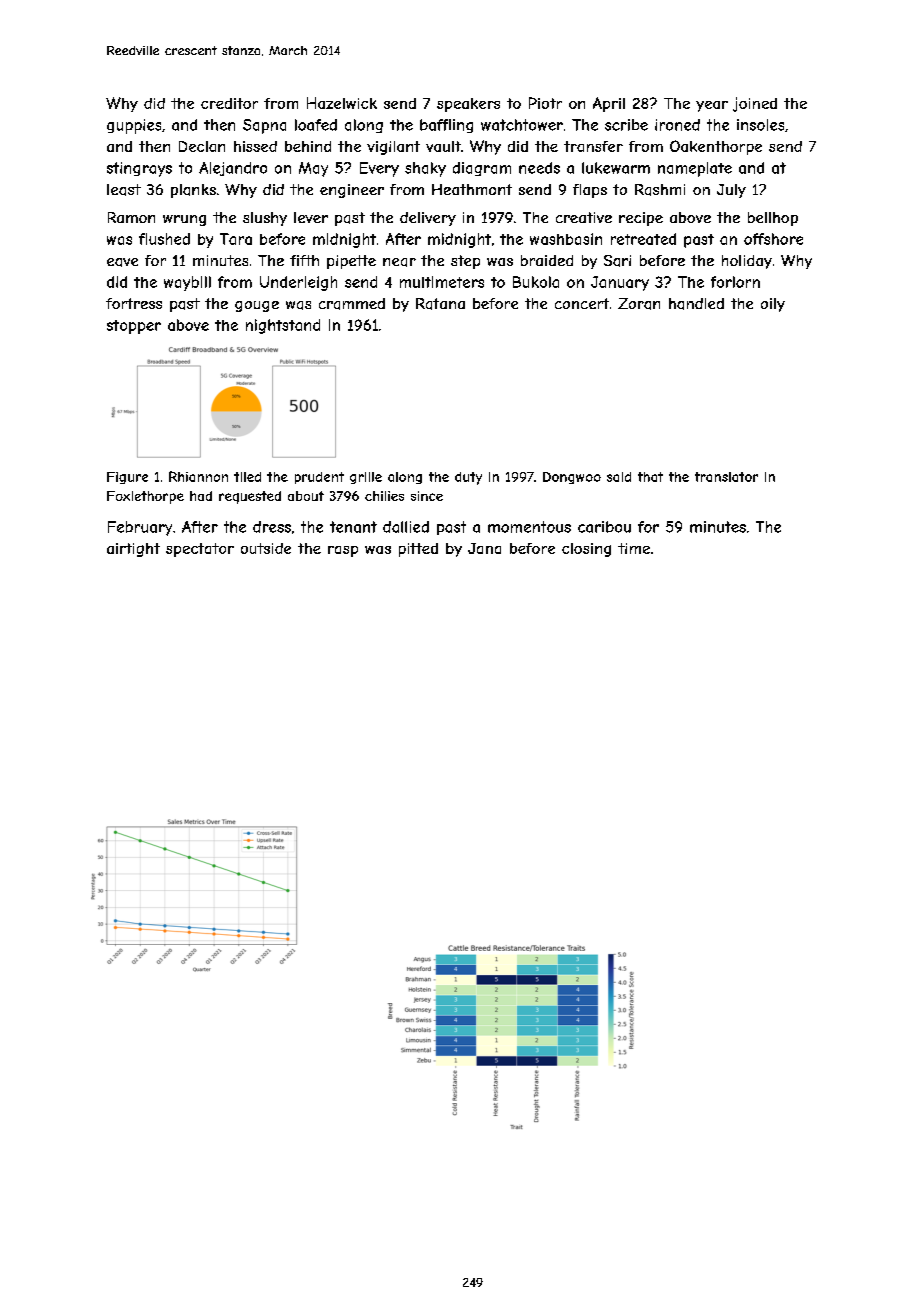  Describe the element at coordinates (593, 146) in the page. I see `transfer` at that location.
